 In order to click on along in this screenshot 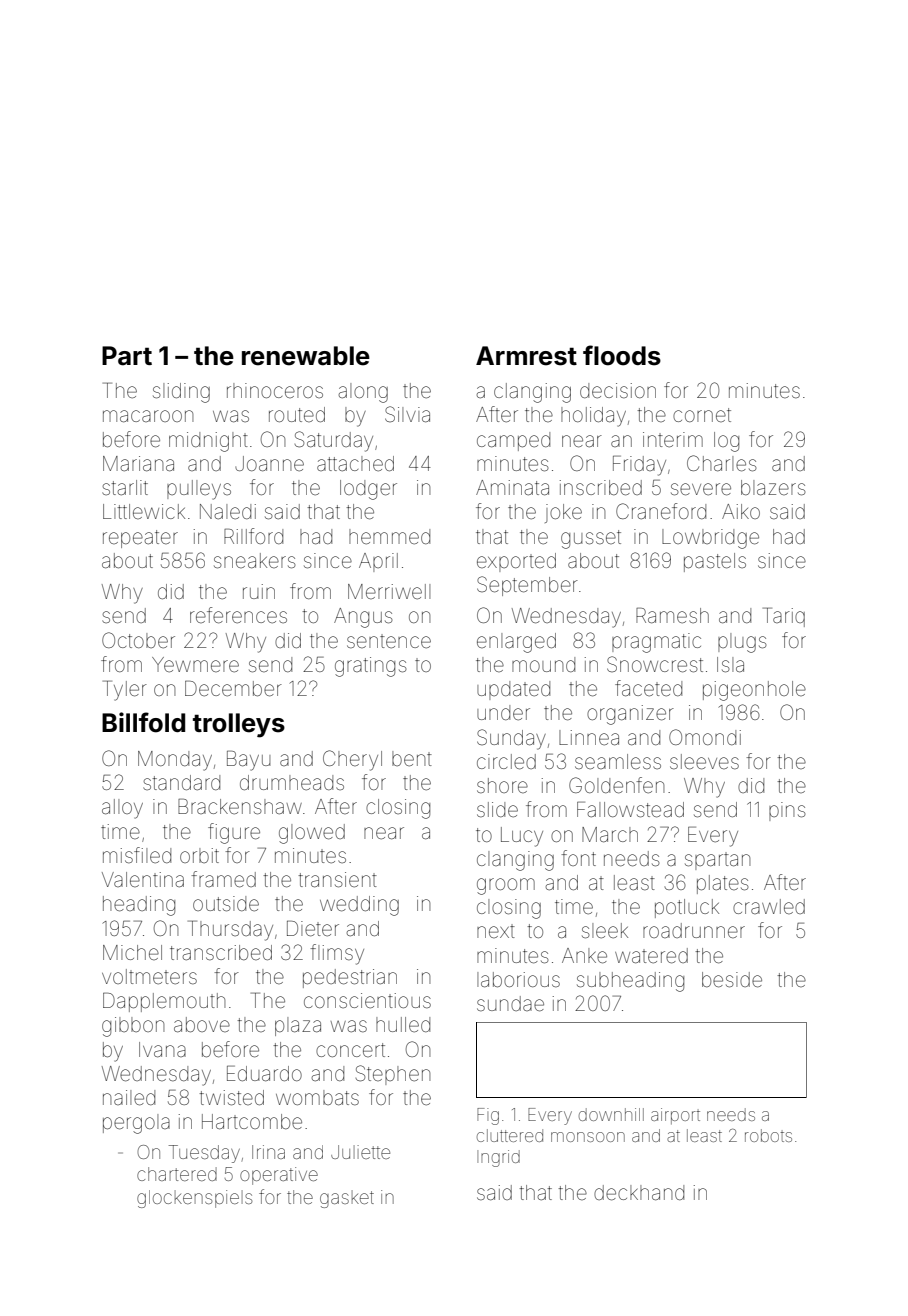, I will do `click(363, 393)`.
